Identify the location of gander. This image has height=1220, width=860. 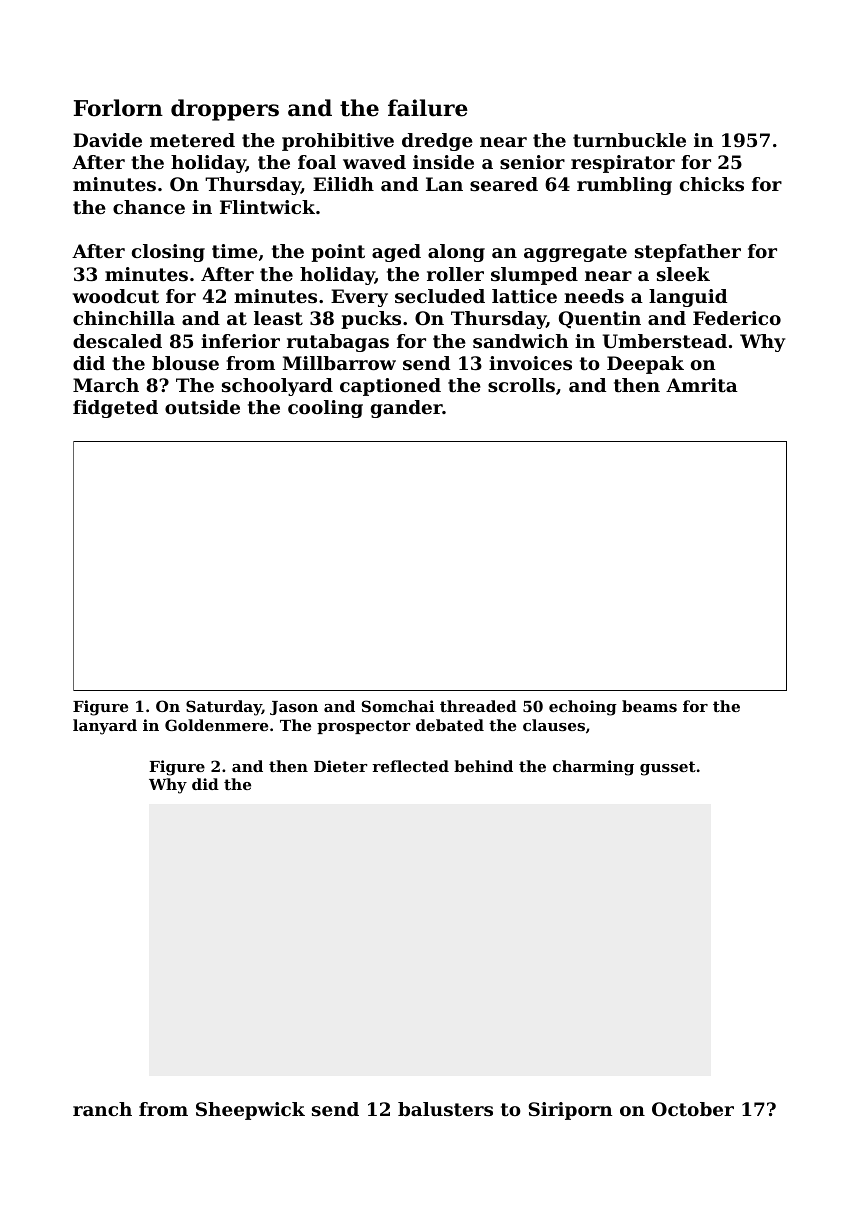
(407, 409).
